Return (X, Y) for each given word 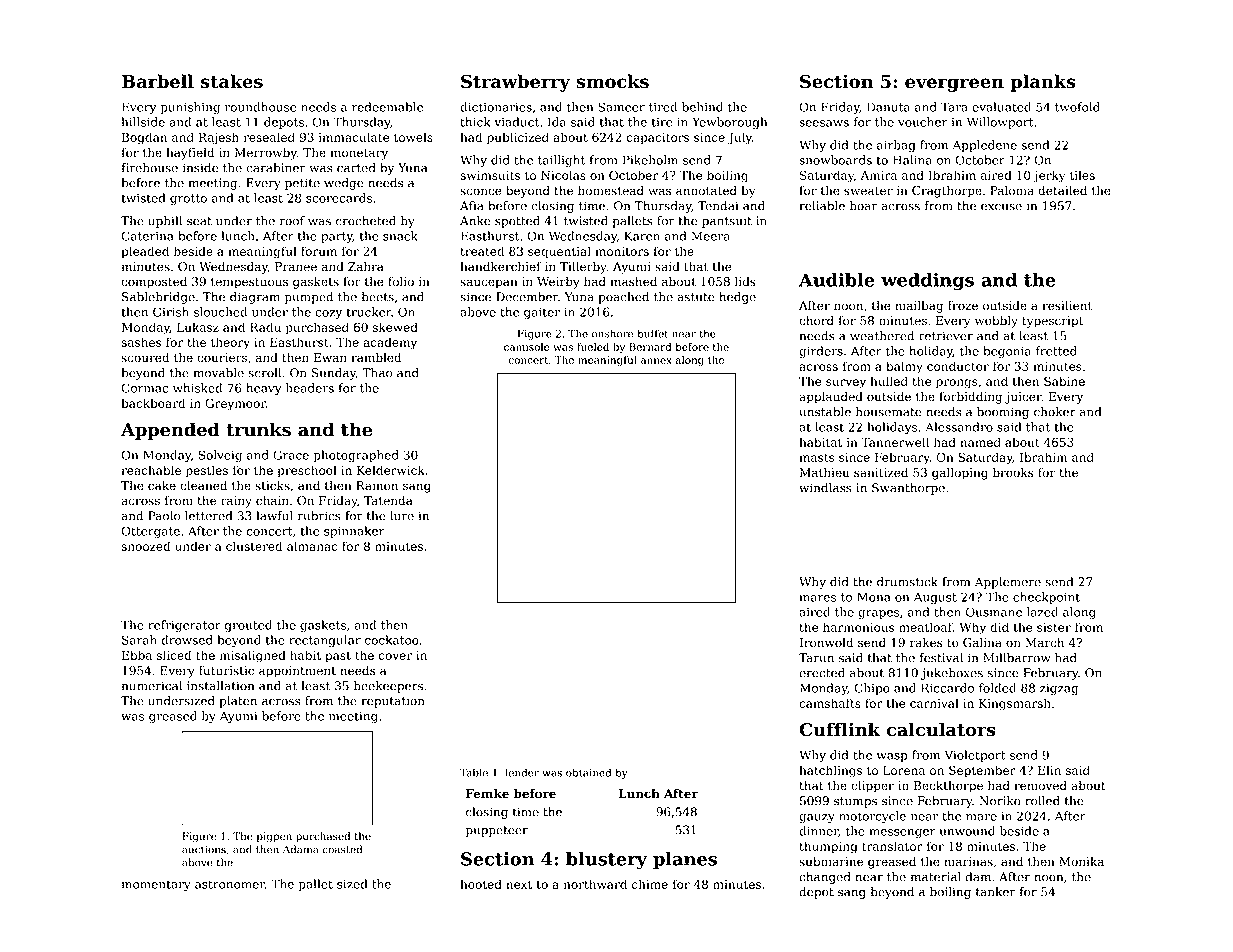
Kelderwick (391, 470)
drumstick (907, 582)
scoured (145, 357)
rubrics (319, 516)
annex (656, 361)
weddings (927, 282)
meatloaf (926, 627)
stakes (232, 81)
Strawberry (515, 83)
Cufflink (839, 729)
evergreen (954, 85)
